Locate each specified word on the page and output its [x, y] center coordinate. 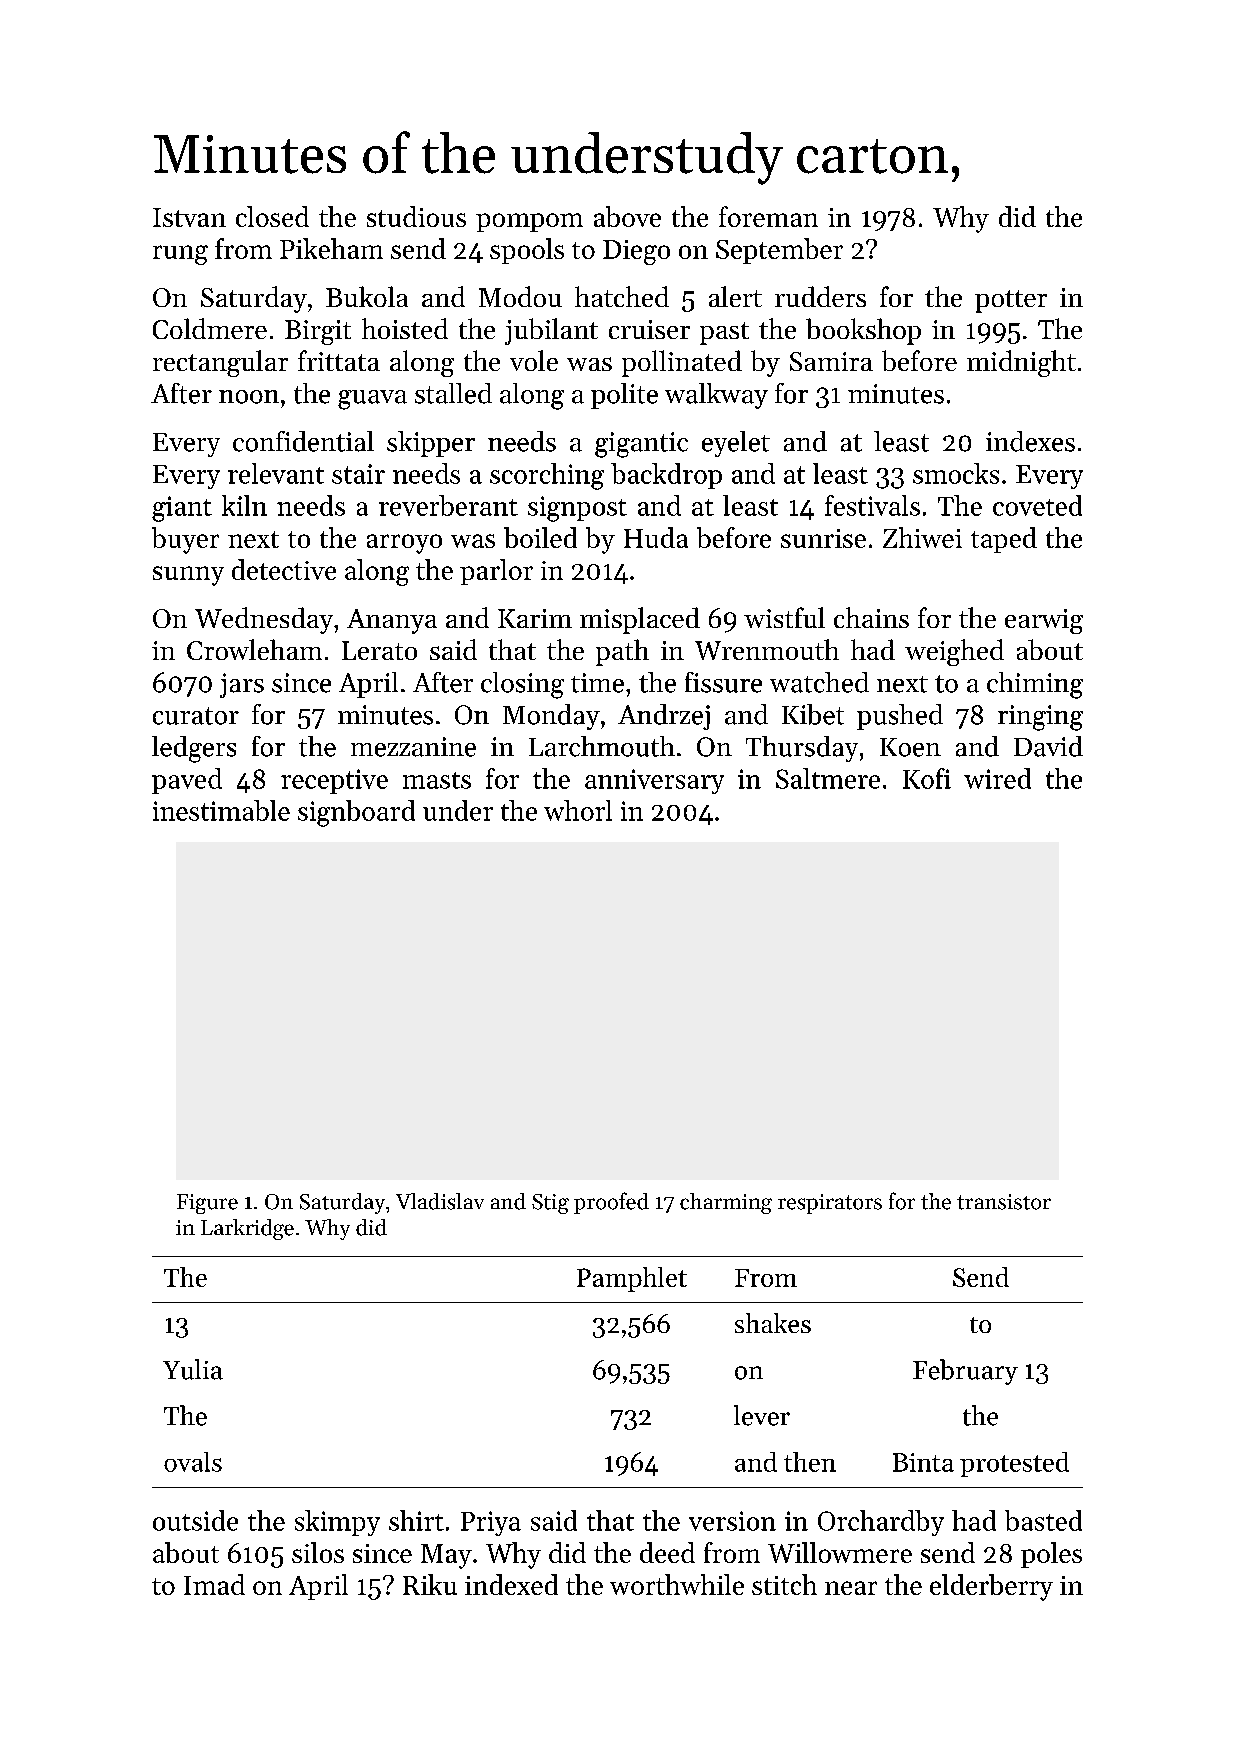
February [965, 1372]
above [627, 216]
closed [272, 216]
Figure [207, 1204]
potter [1011, 301]
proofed [611, 1203]
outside [195, 1520]
